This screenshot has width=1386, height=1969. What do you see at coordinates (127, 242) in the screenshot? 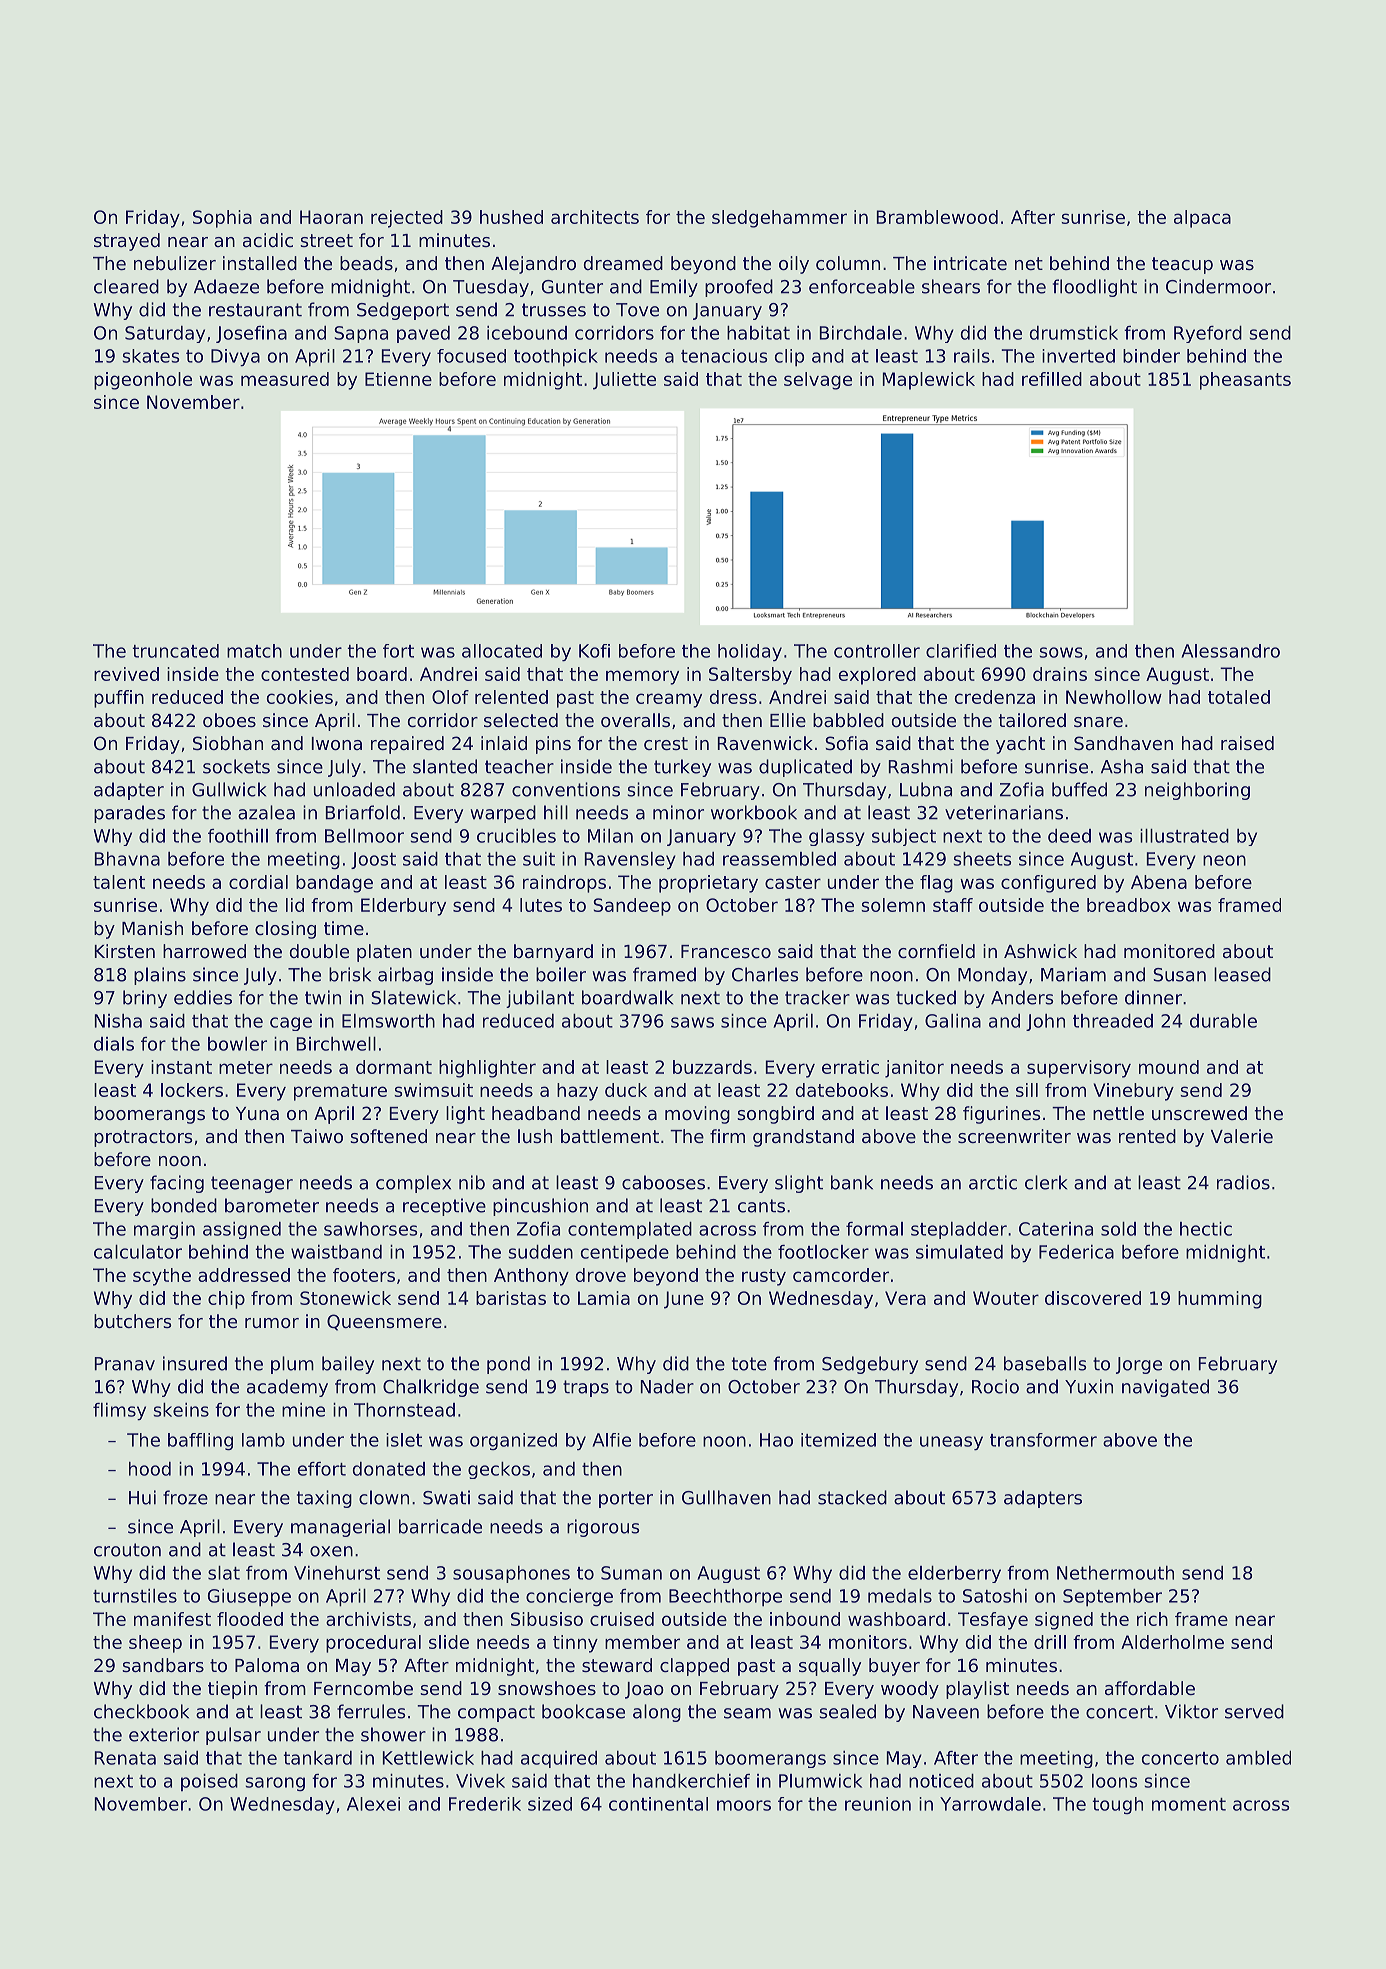
I see `strayed` at bounding box center [127, 242].
